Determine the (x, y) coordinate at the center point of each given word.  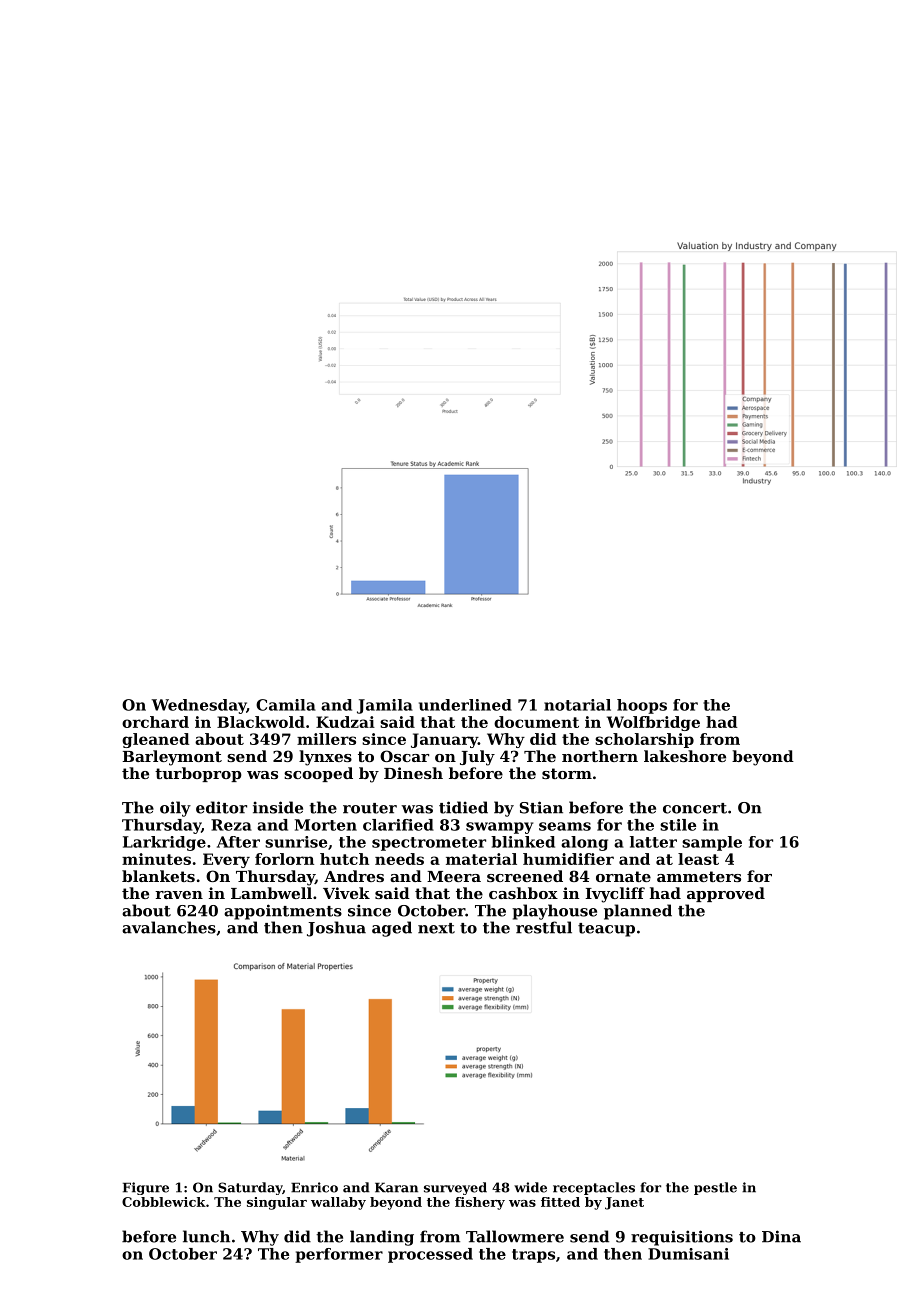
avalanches (169, 927)
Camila (286, 705)
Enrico (314, 1187)
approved (726, 894)
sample (712, 843)
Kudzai (345, 722)
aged (392, 929)
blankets (158, 876)
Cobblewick (164, 1202)
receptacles (594, 1188)
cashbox (523, 893)
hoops (642, 706)
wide (530, 1187)
